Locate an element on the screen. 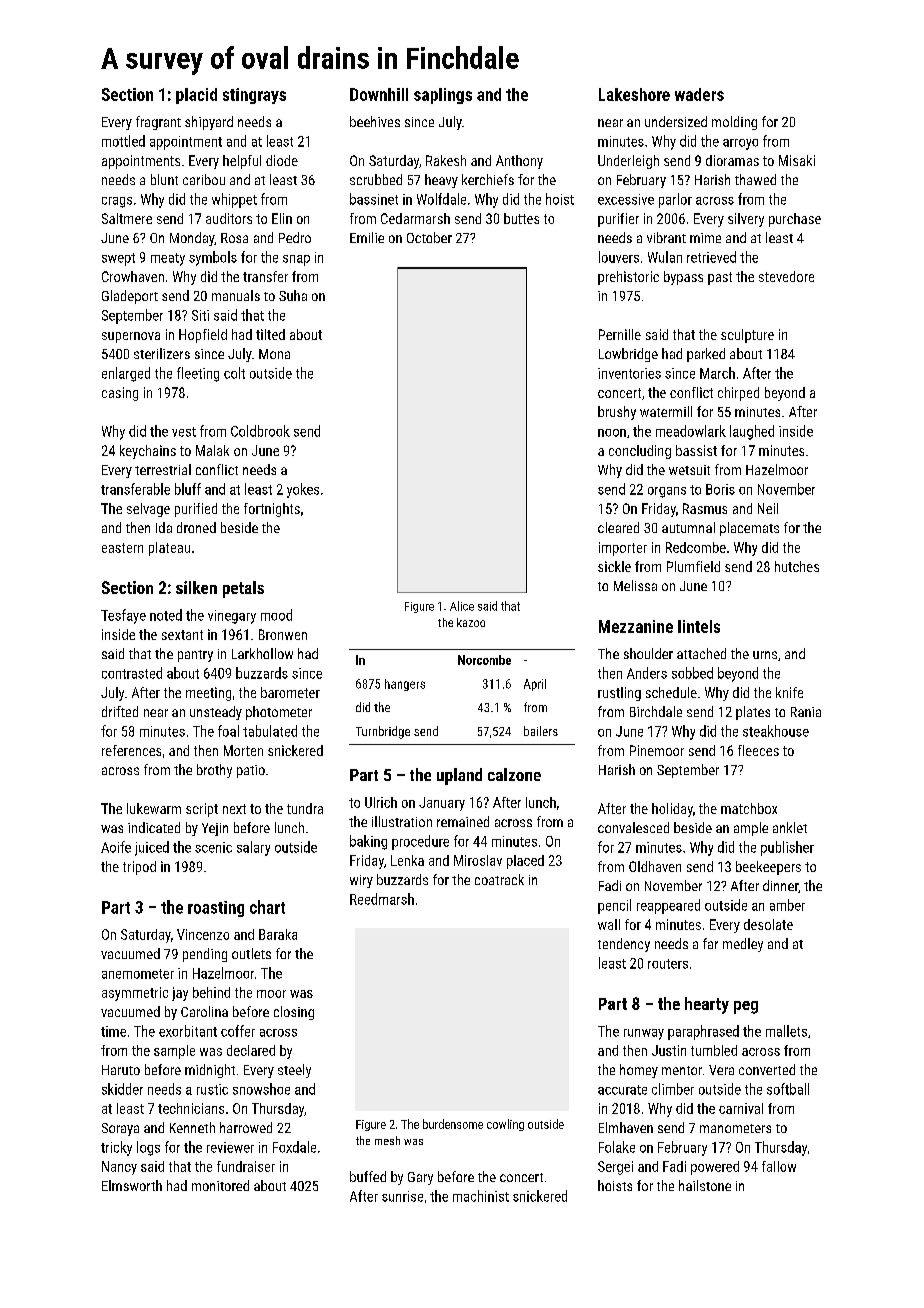 This screenshot has width=924, height=1308. waders is located at coordinates (699, 94).
